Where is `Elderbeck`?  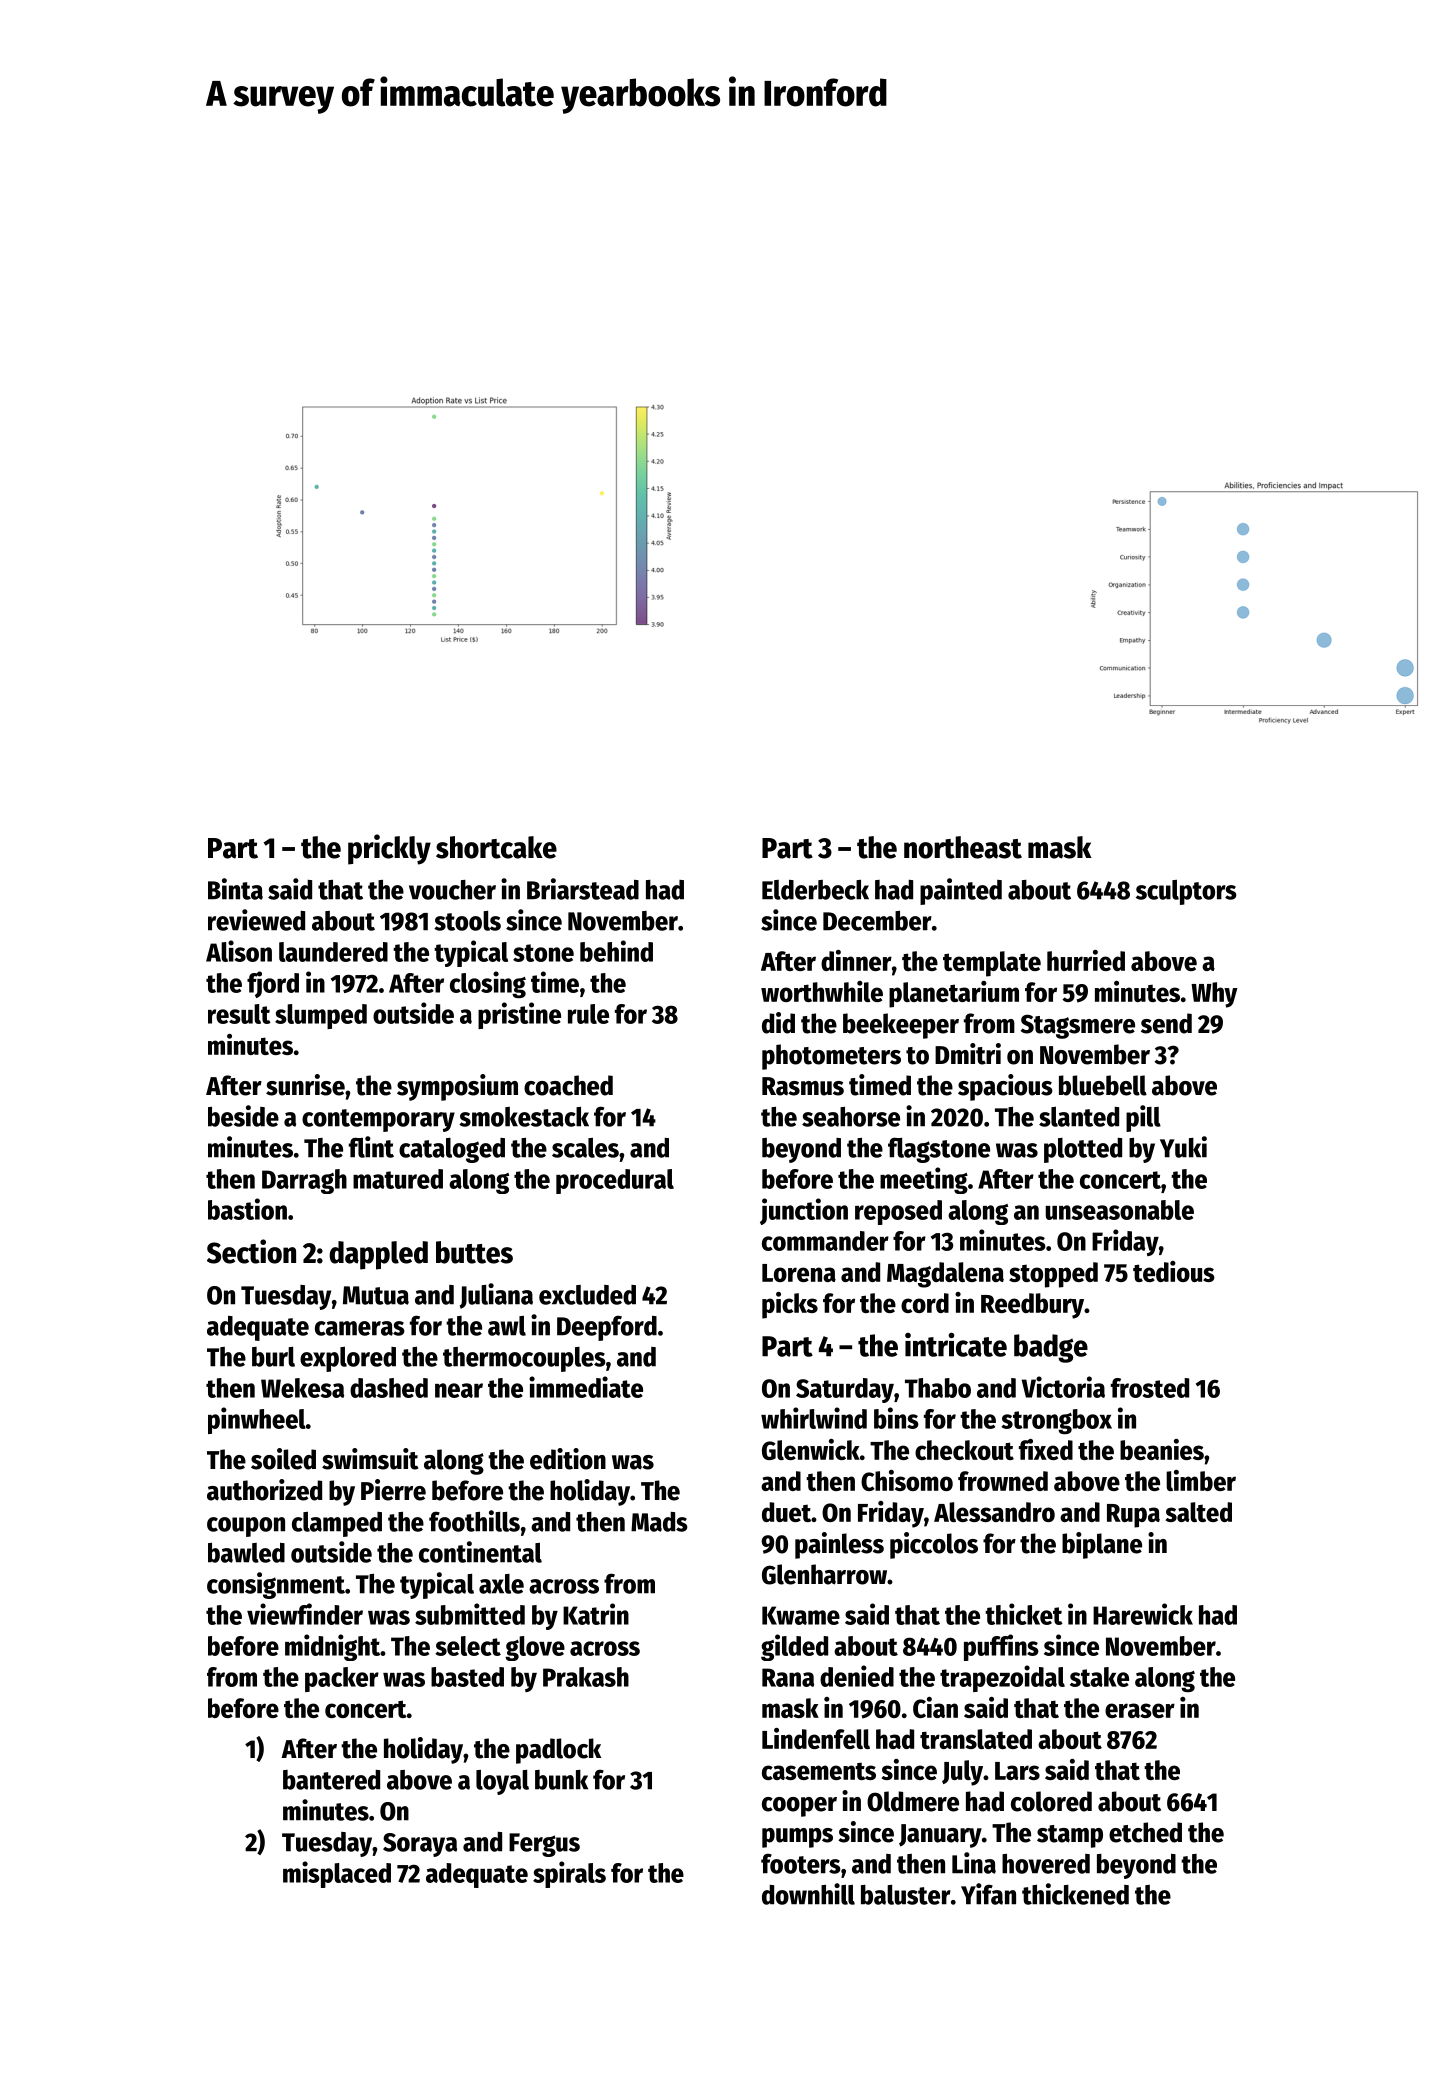
Elderbeck is located at coordinates (815, 890).
